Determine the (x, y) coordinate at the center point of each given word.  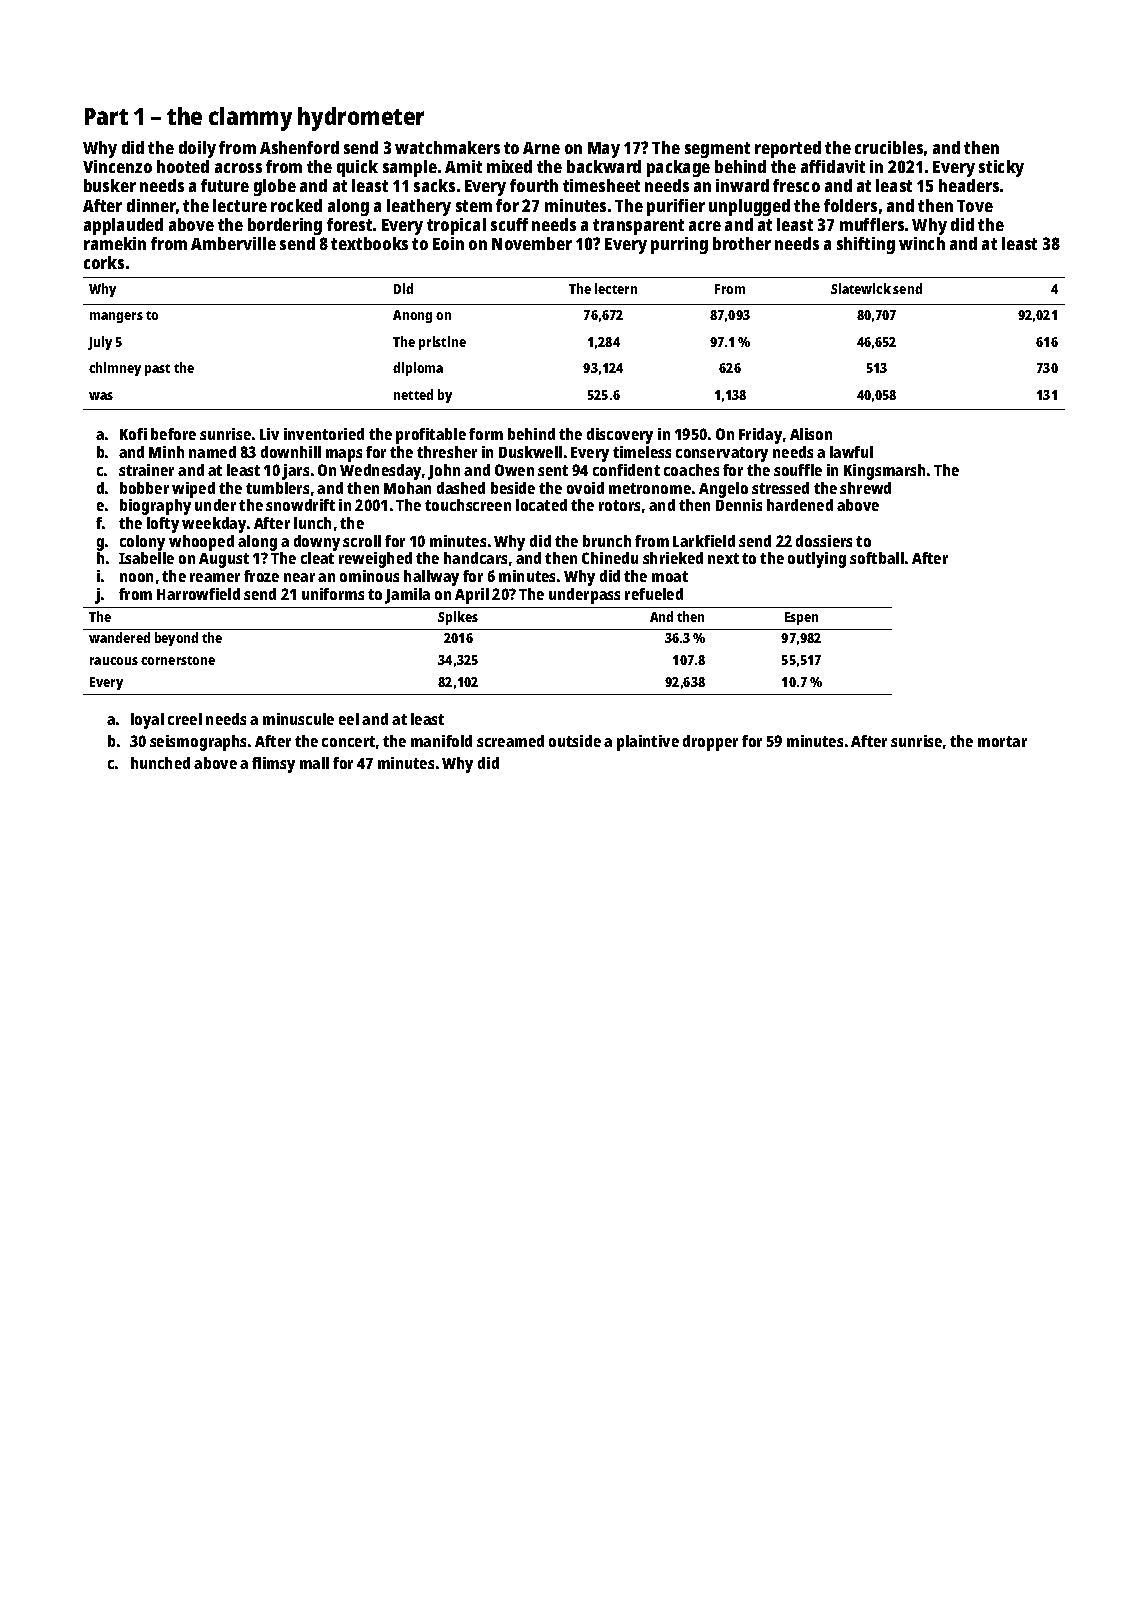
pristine (442, 343)
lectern (616, 288)
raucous (114, 661)
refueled (654, 594)
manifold (441, 741)
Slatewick (861, 288)
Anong (412, 316)
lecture (240, 205)
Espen (801, 618)
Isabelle (146, 558)
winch (922, 243)
